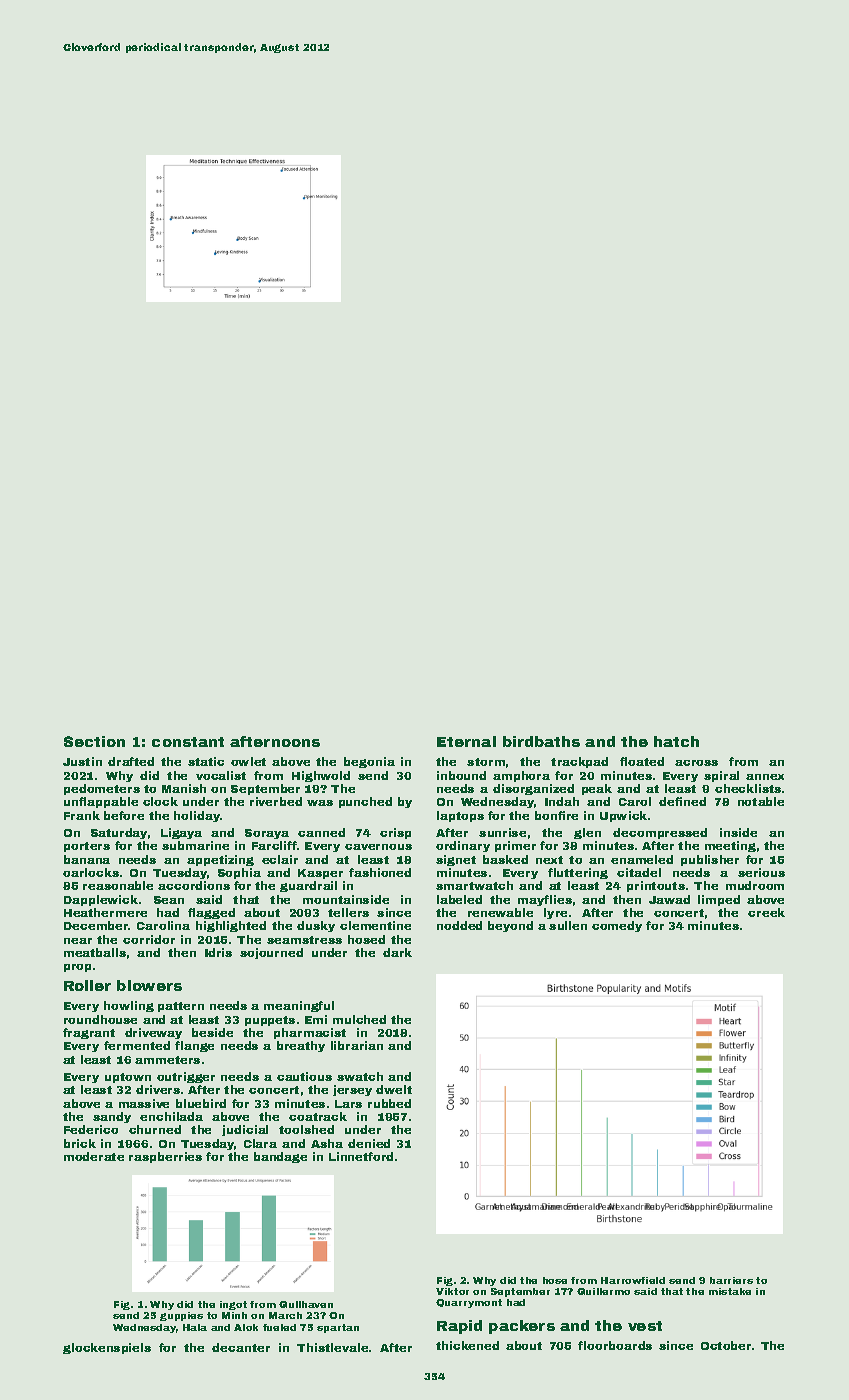  What do you see at coordinates (310, 1033) in the document?
I see `pharmacist` at bounding box center [310, 1033].
